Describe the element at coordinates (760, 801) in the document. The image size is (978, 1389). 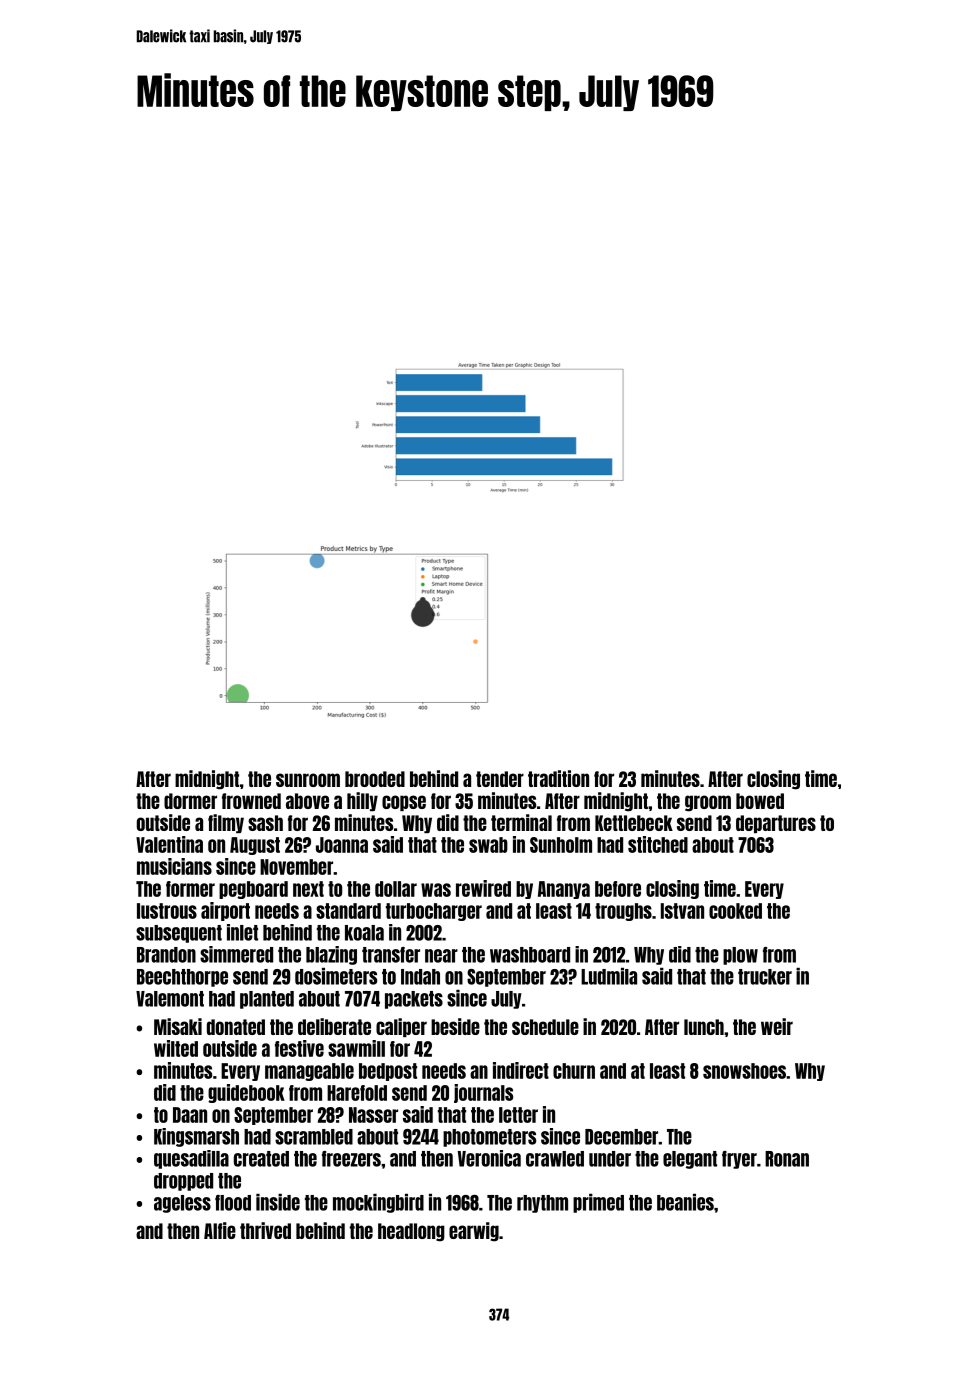
I see `bowed` at that location.
